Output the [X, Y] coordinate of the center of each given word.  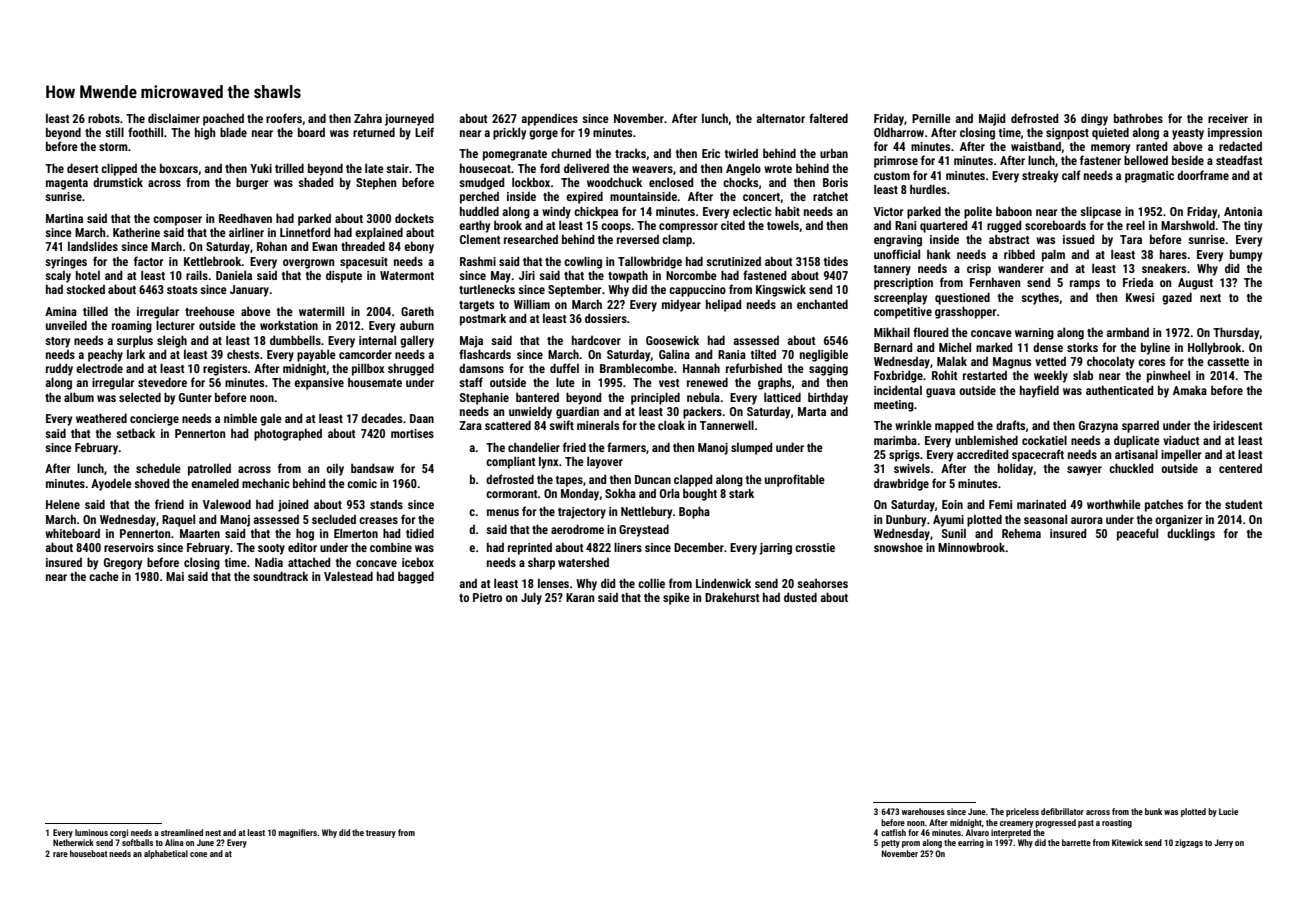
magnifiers [297, 833]
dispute [344, 276]
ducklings [1191, 534]
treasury [381, 834]
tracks [630, 153]
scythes [1040, 298]
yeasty [1188, 134]
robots [104, 118]
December [699, 547]
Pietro [487, 597]
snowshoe [898, 547]
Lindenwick [723, 583]
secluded [334, 519]
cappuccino [697, 291]
